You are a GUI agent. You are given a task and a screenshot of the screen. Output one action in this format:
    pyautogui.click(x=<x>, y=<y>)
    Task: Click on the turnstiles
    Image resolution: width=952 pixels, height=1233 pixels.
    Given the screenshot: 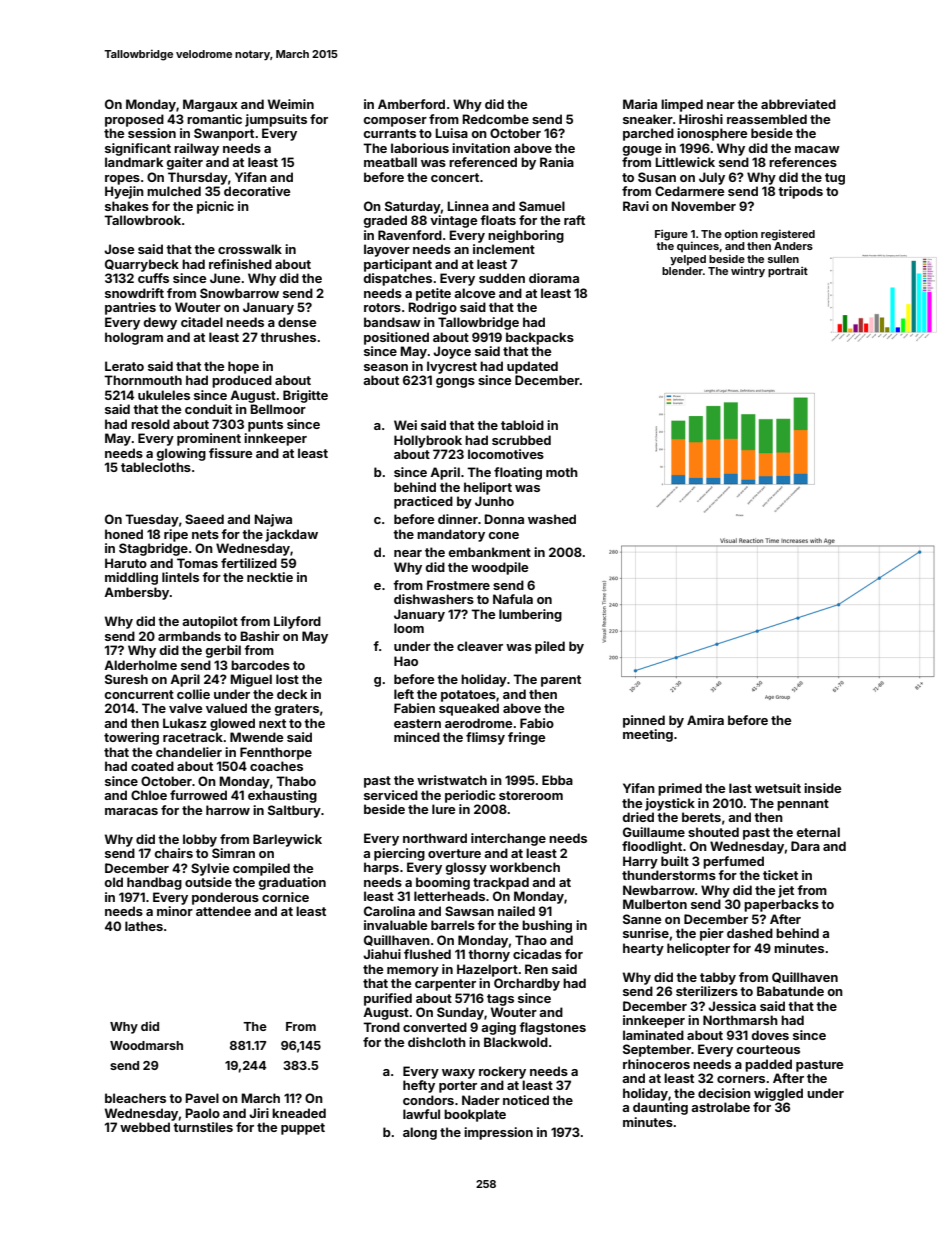 What is the action you would take?
    pyautogui.click(x=203, y=1127)
